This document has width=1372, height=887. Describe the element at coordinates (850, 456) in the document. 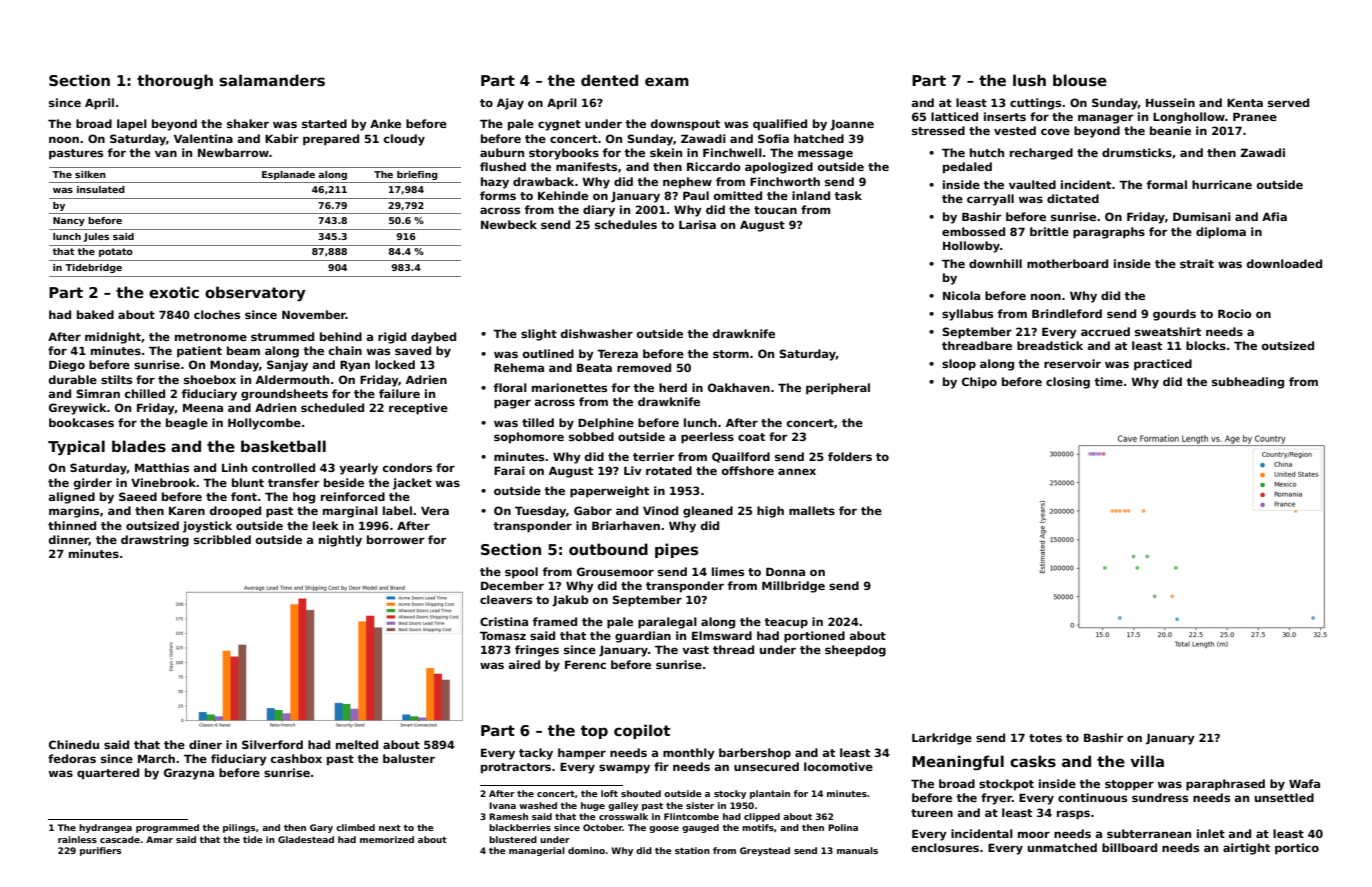

I see `folders` at that location.
